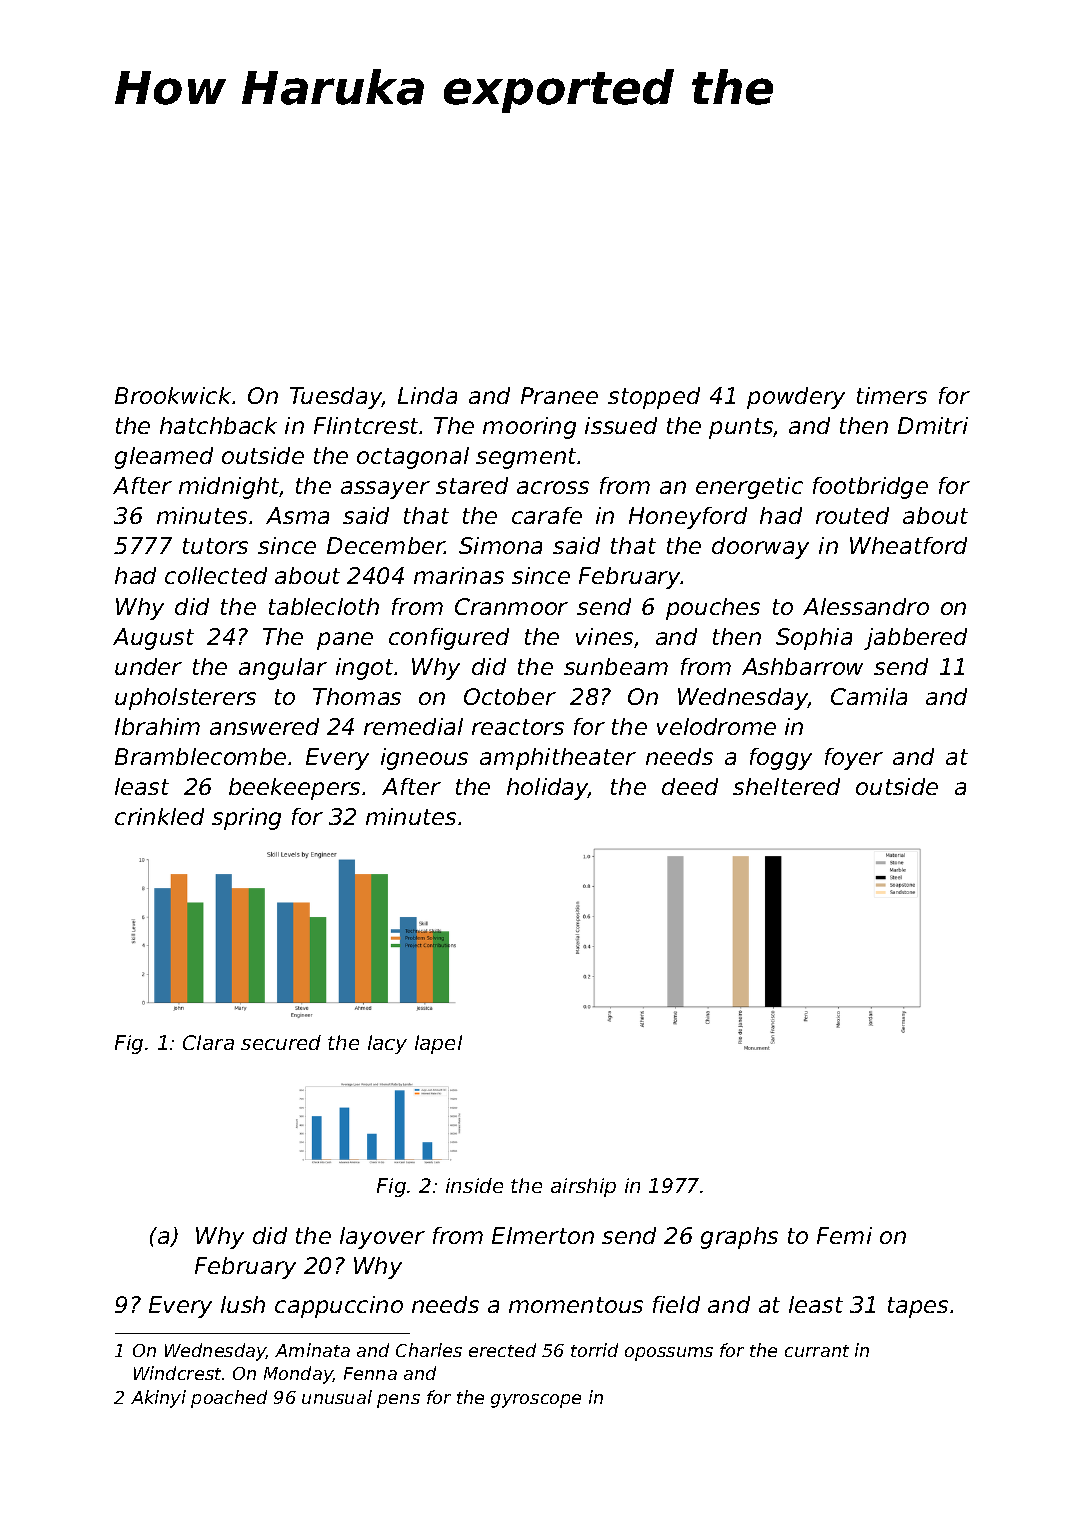 Image resolution: width=1083 pixels, height=1538 pixels. Describe the element at coordinates (854, 759) in the screenshot. I see `foyer` at that location.
